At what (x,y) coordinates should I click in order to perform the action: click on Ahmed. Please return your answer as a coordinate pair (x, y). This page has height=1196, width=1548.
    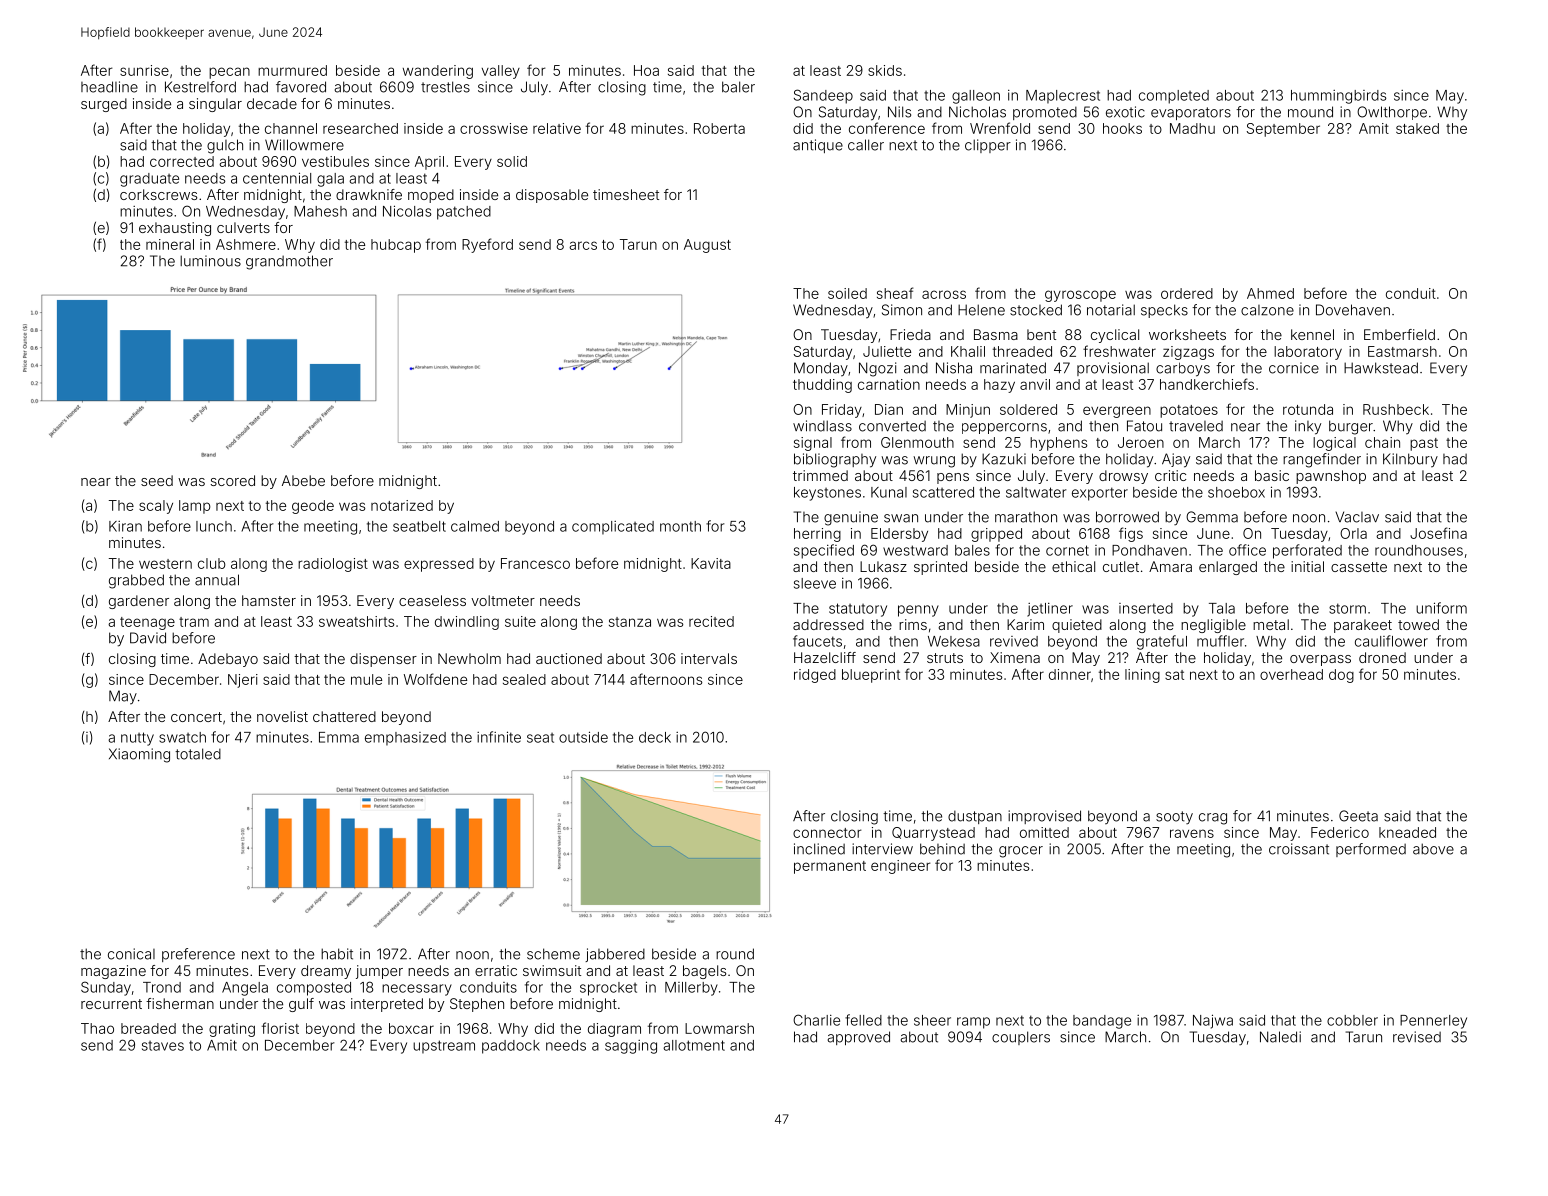
    Looking at the image, I should click on (1270, 293).
